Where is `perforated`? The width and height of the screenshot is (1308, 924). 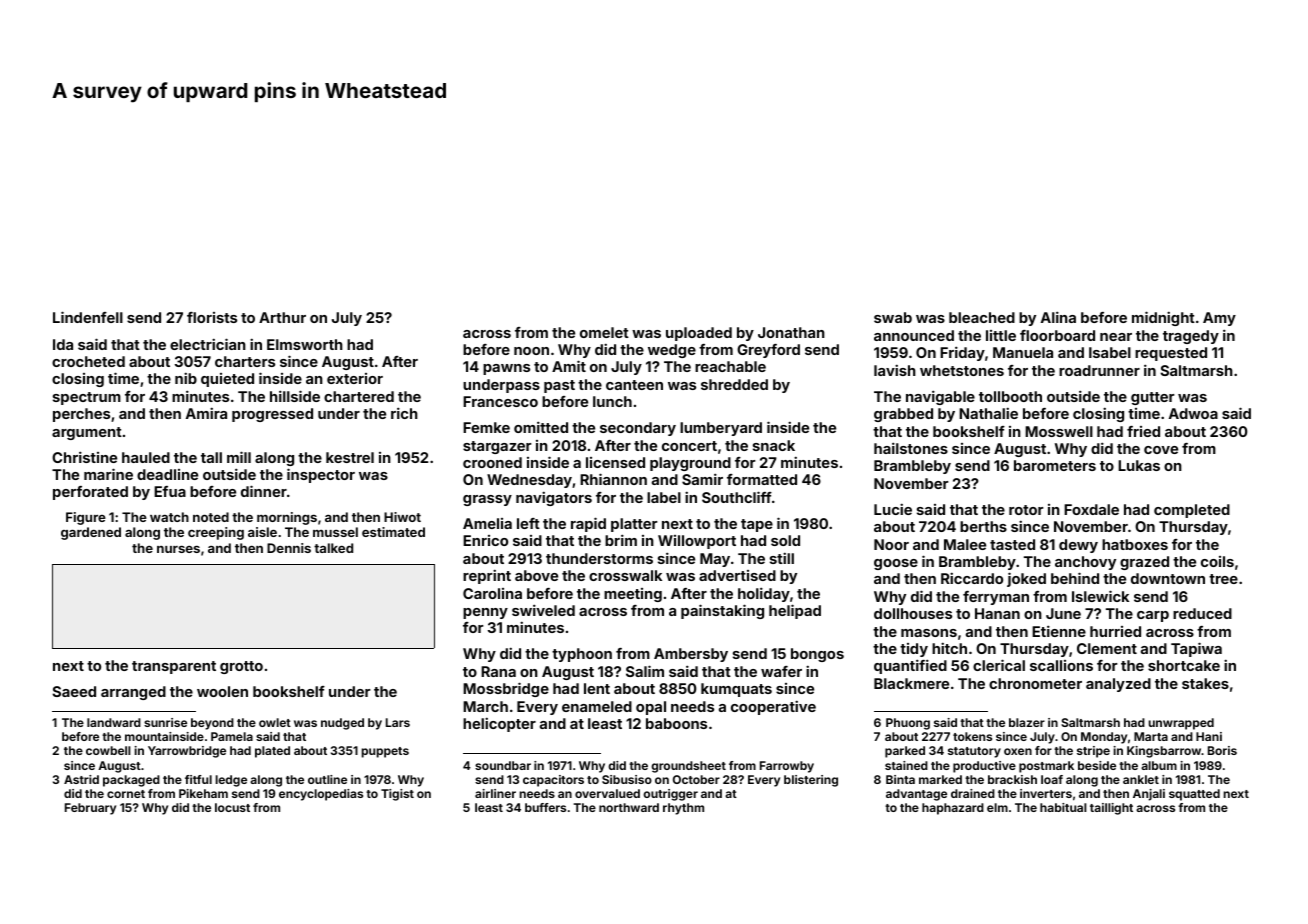 perforated is located at coordinates (90, 493).
